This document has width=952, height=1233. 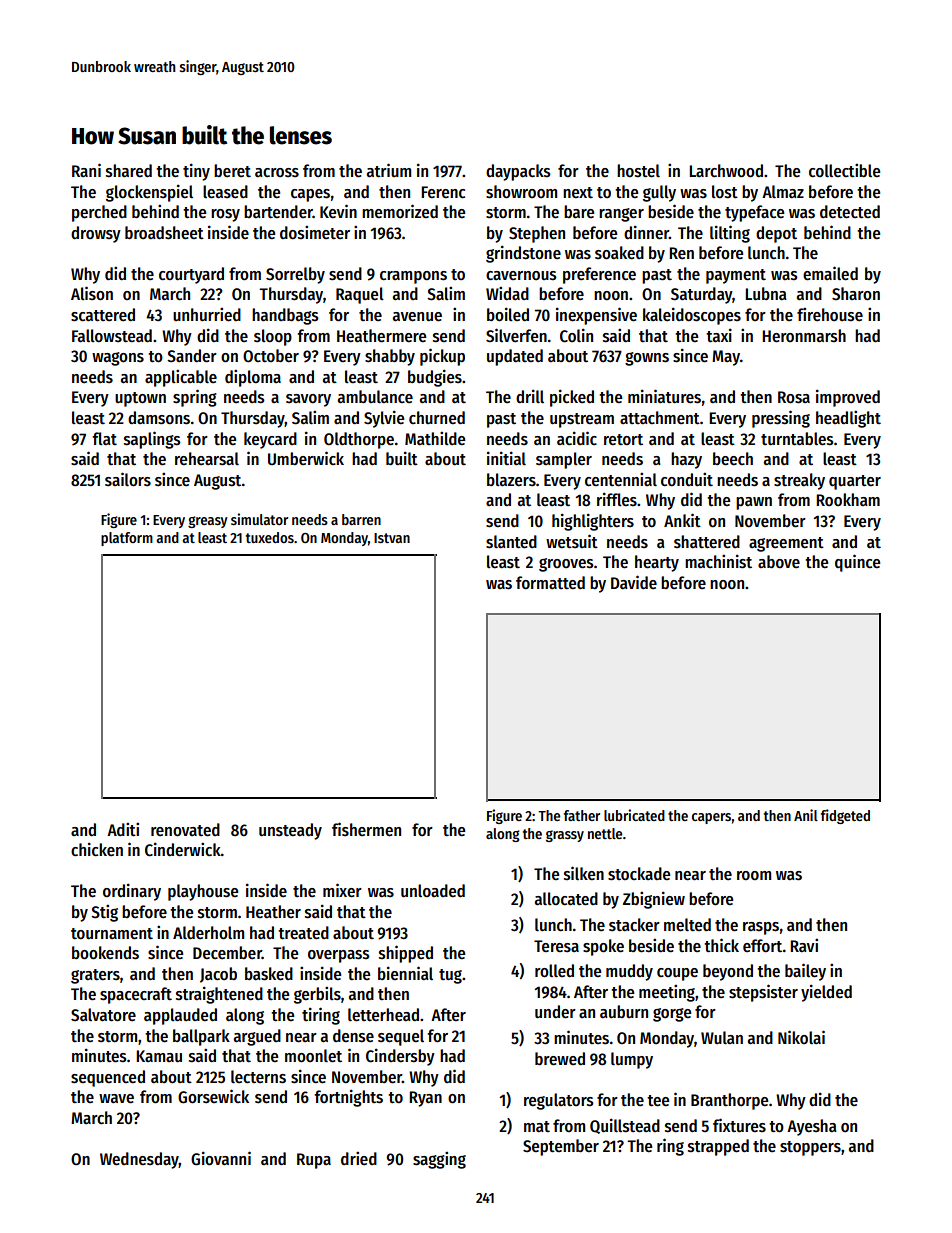 I want to click on capers, so click(x=711, y=818).
